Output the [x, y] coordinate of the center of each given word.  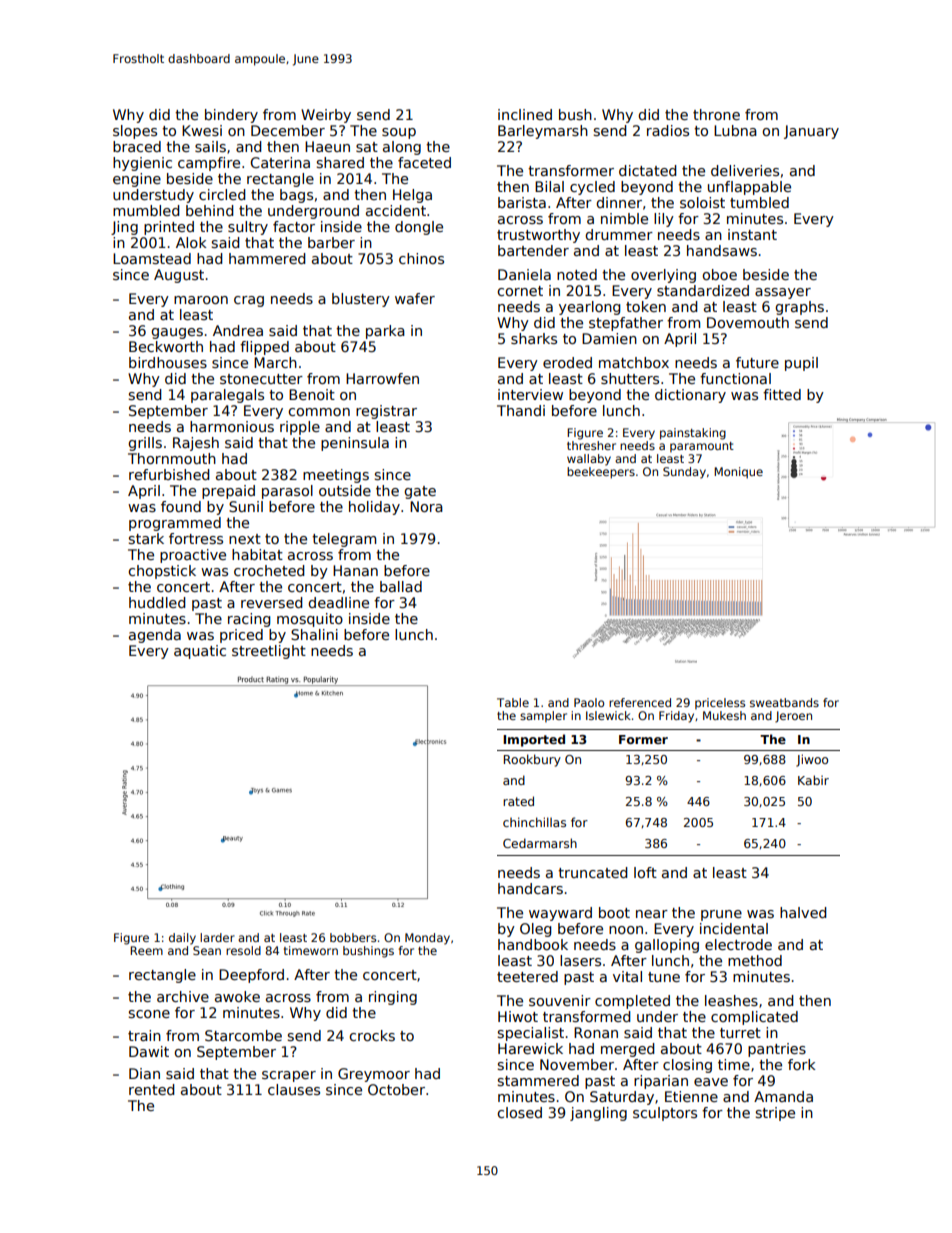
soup [399, 133]
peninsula [355, 444]
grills [145, 444]
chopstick [162, 572]
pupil [801, 364]
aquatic [200, 652]
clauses [294, 1089]
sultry [248, 228]
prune [721, 915]
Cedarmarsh [540, 843]
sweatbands [784, 702]
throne [716, 114]
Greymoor [374, 1075]
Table [513, 702]
